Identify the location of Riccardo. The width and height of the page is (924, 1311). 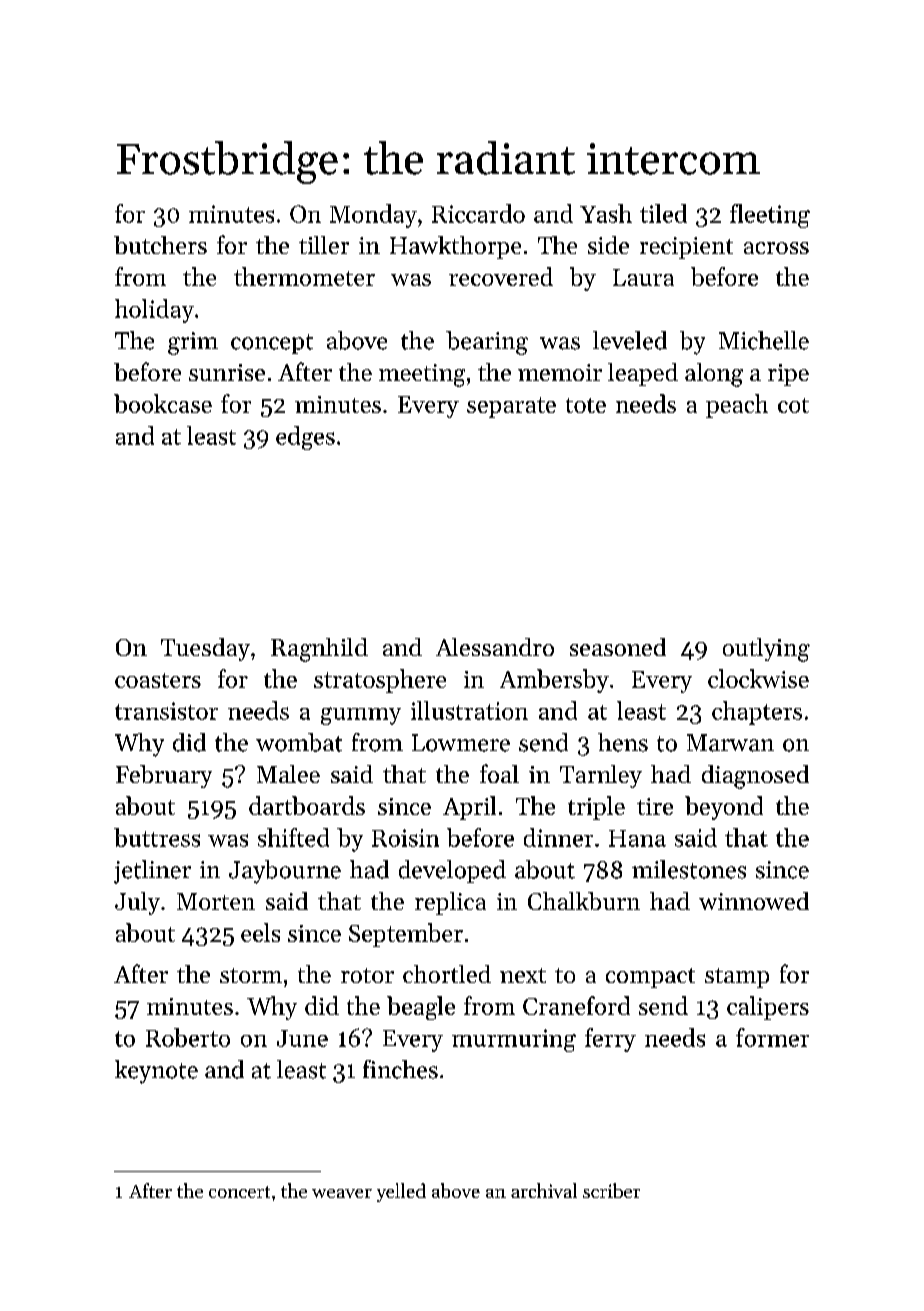
(478, 213).
